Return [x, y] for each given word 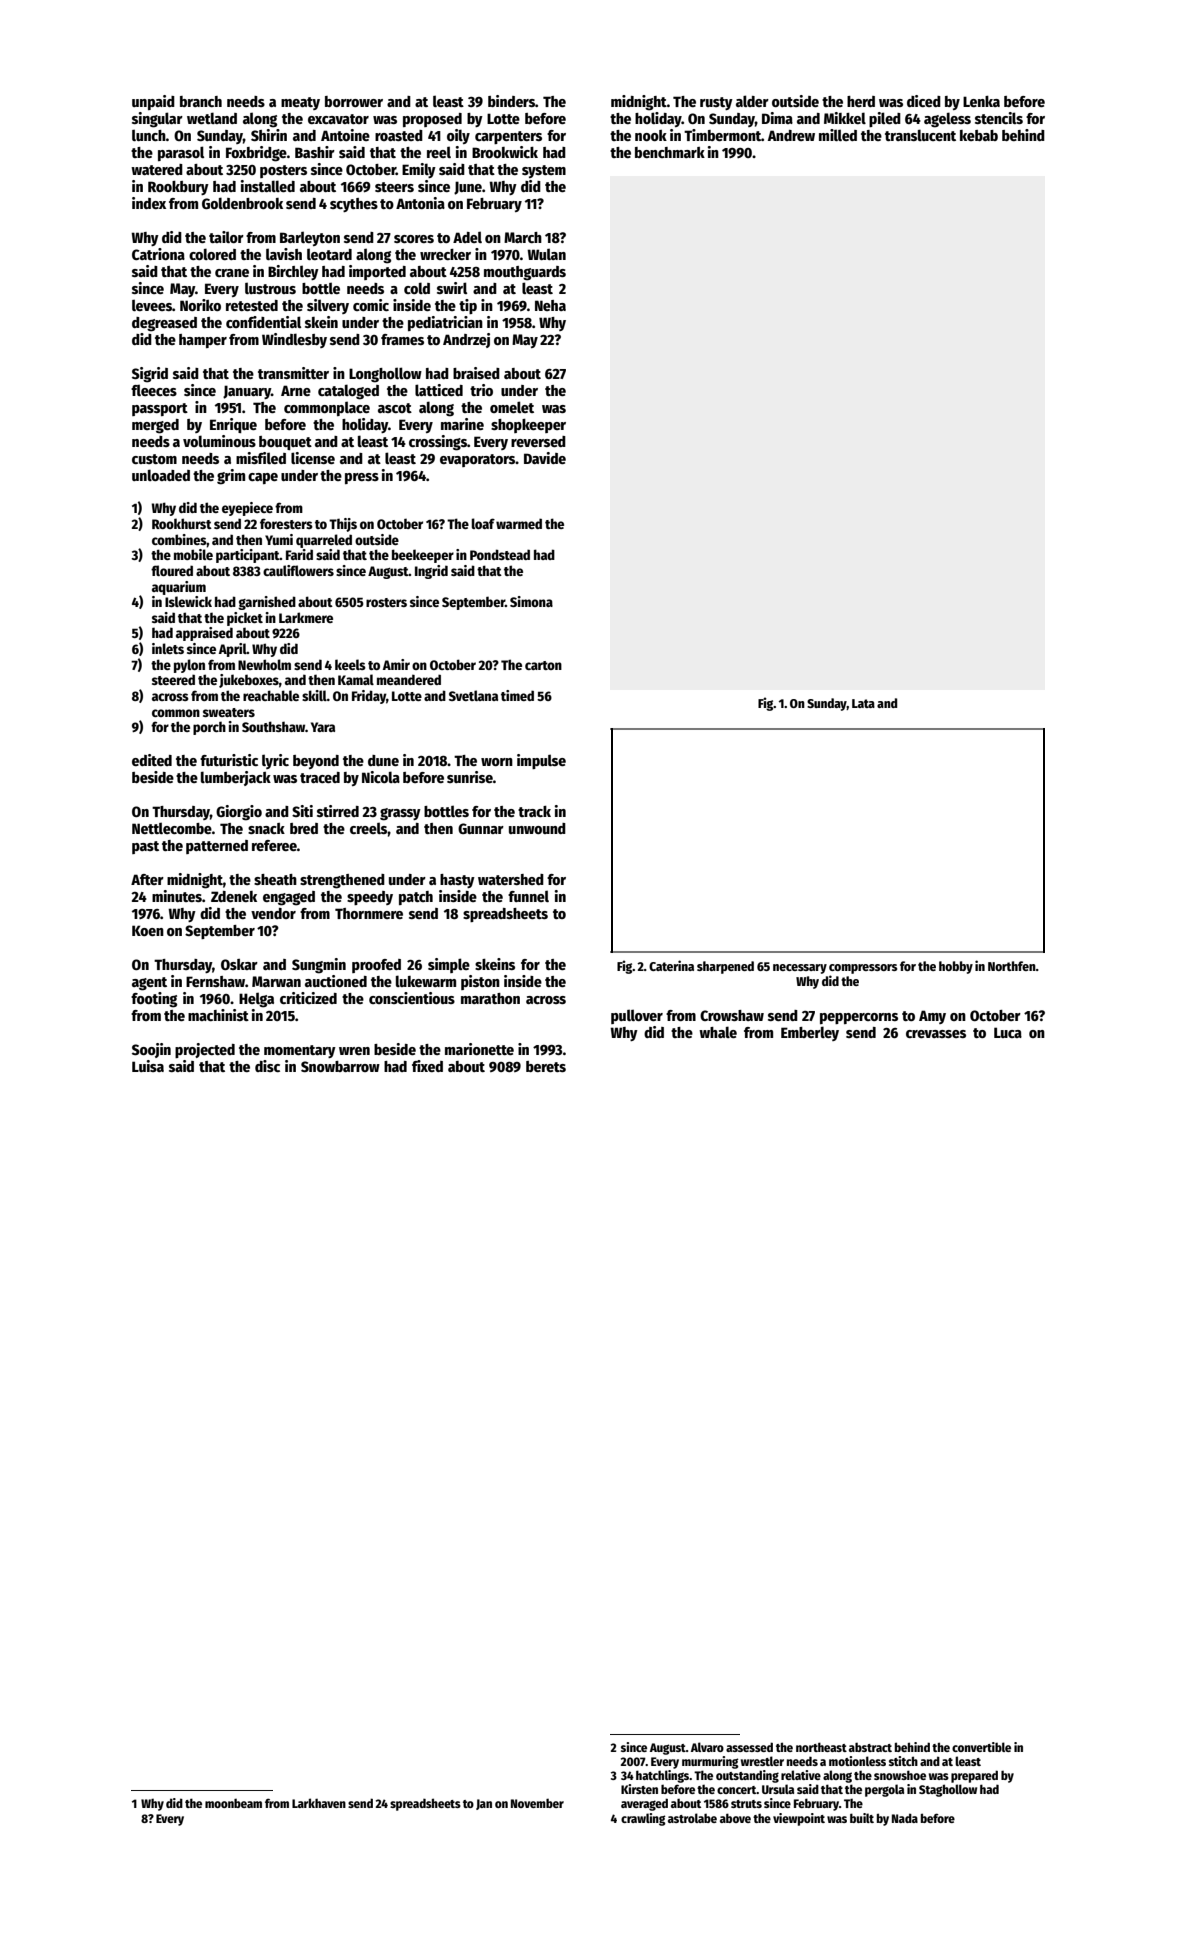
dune [383, 760]
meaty [300, 103]
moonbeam [233, 1803]
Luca [1008, 1032]
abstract [870, 1747]
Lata [863, 703]
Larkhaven [319, 1803]
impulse [541, 761]
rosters [386, 602]
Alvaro [707, 1747]
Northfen [1012, 966]
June [468, 188]
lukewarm [426, 981]
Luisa [148, 1066]
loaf [483, 523]
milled [838, 135]
